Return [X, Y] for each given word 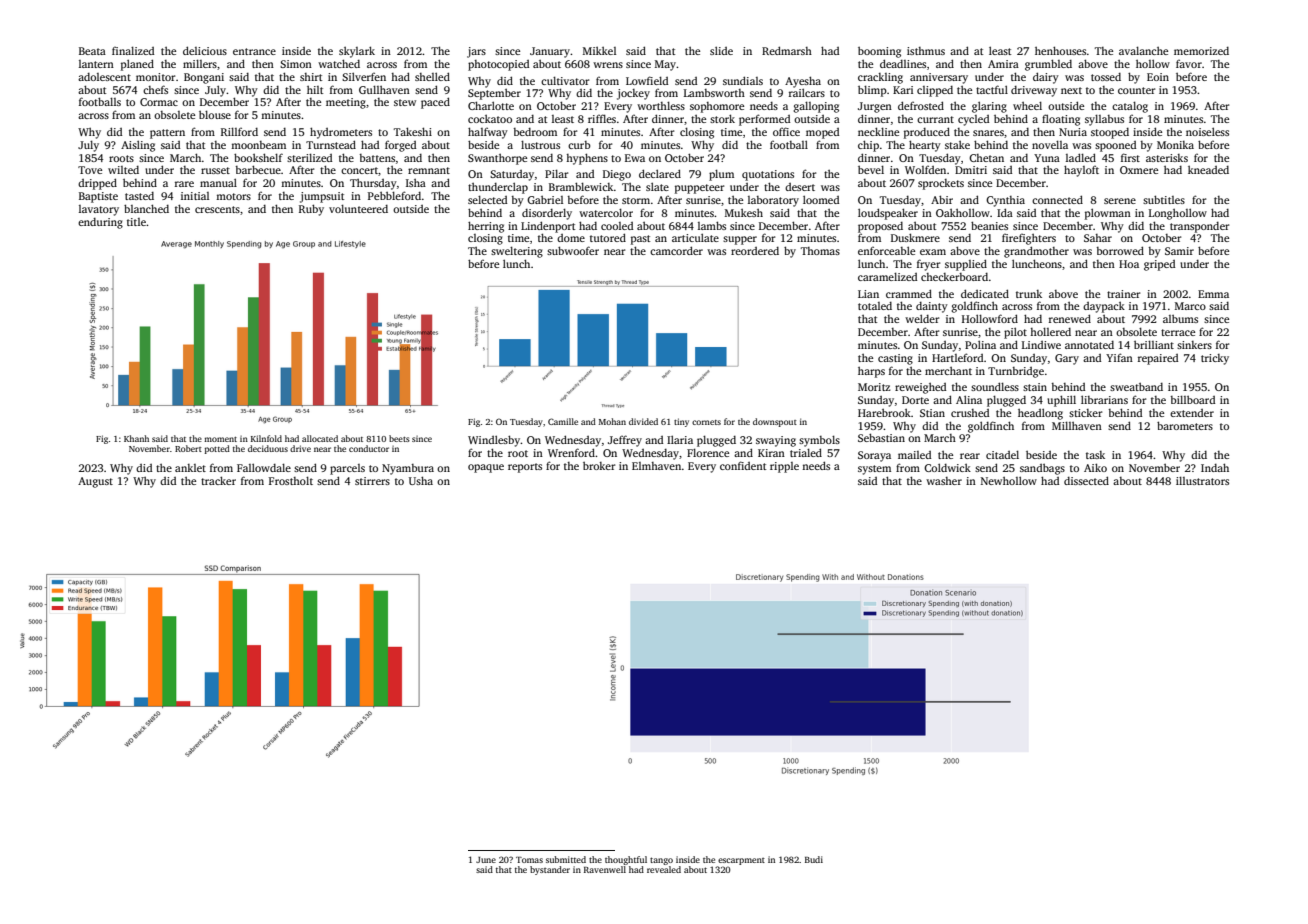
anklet [190, 468]
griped [1159, 265]
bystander [550, 870]
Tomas [529, 860]
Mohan [612, 421]
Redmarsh [787, 50]
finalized [133, 50]
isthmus [926, 51]
